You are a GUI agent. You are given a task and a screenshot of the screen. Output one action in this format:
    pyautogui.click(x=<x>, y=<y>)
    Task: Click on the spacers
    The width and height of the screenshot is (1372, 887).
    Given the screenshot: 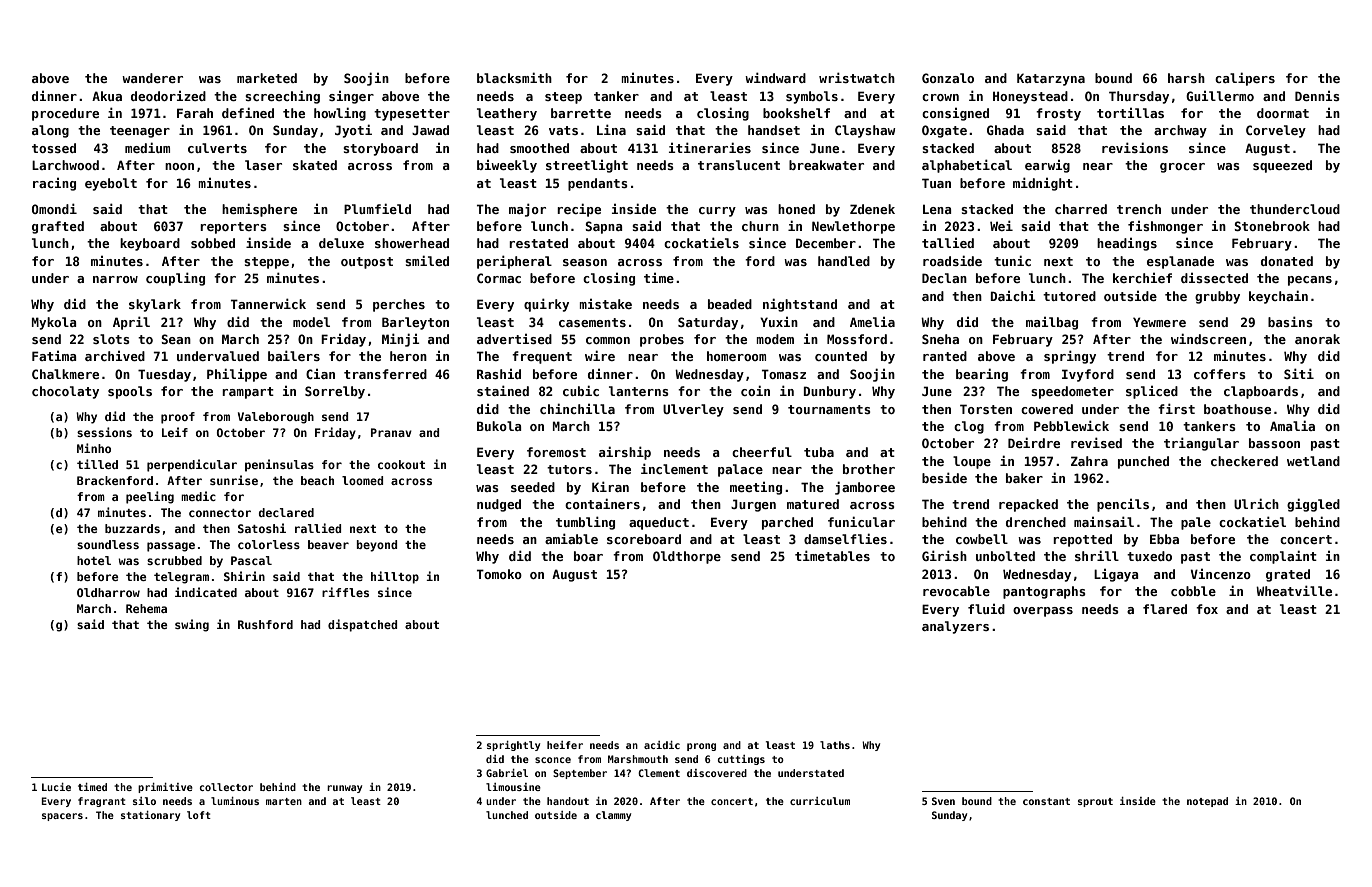 What is the action you would take?
    pyautogui.click(x=62, y=817)
